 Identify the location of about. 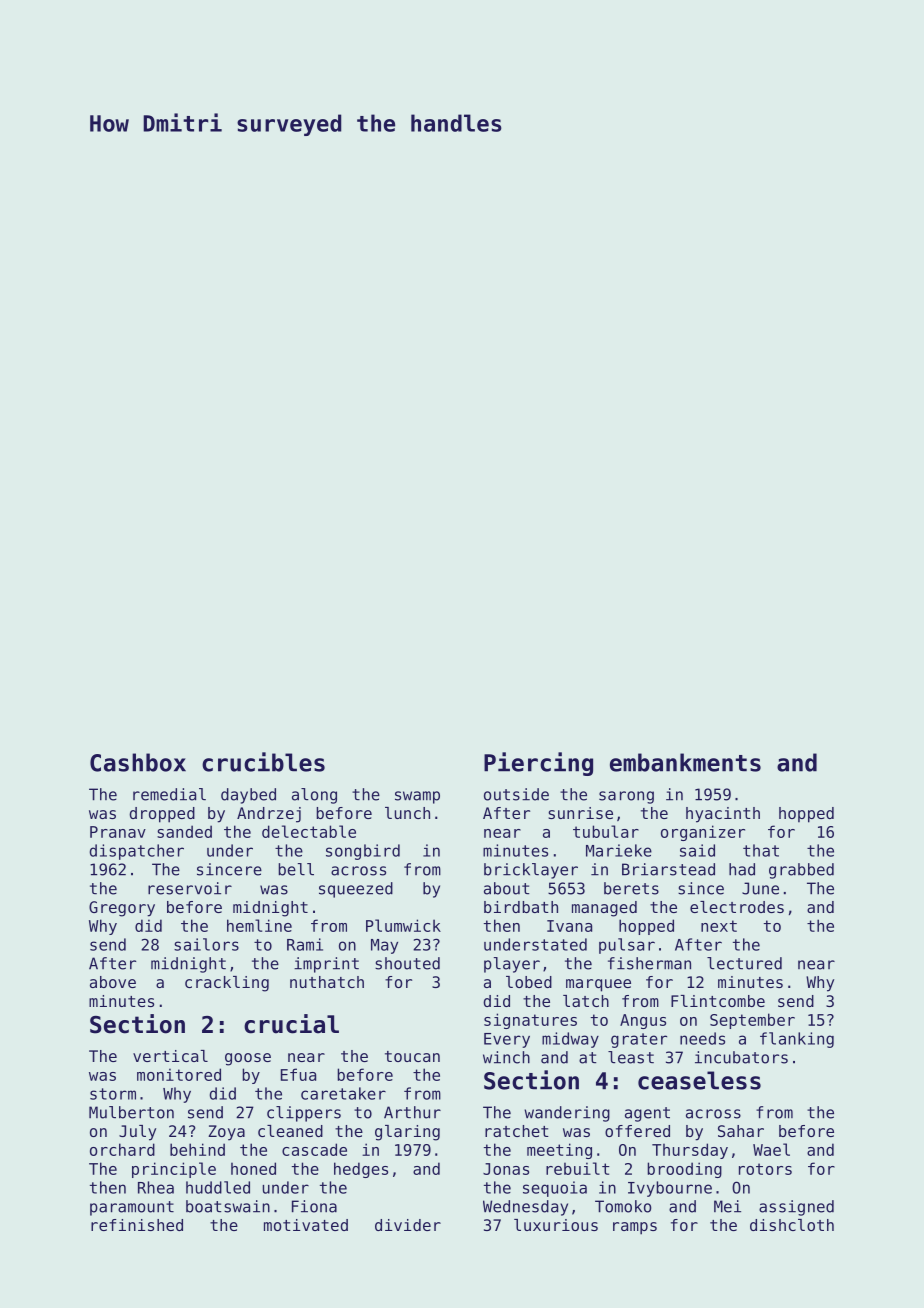
(506, 888).
